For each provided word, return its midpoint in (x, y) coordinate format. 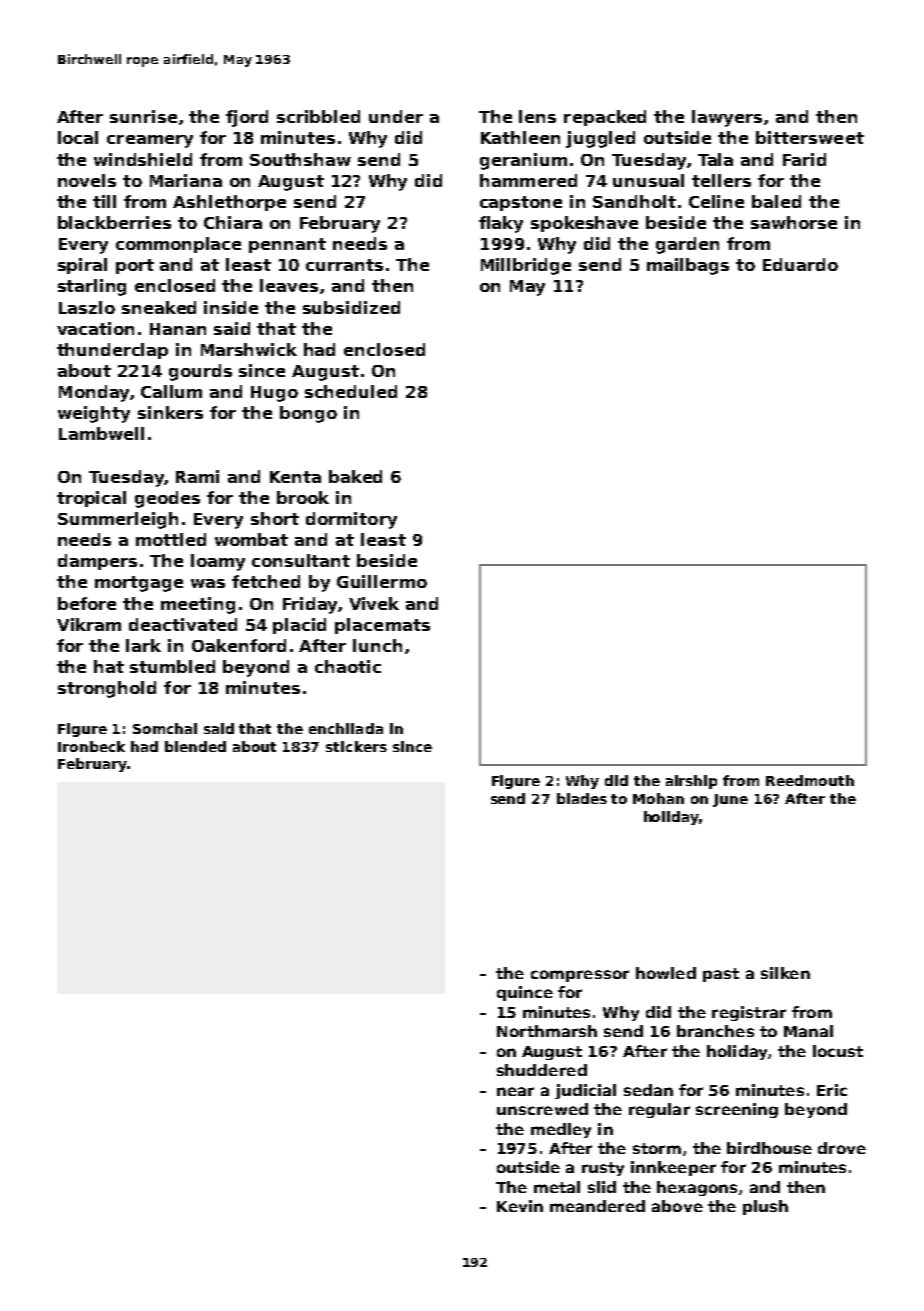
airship (691, 782)
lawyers (727, 118)
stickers (356, 746)
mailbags (688, 266)
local (78, 137)
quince (525, 993)
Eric (832, 1090)
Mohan (658, 798)
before (87, 603)
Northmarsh (547, 1031)
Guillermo (382, 581)
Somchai (165, 728)
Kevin (520, 1206)
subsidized (351, 307)
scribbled (318, 116)
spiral (82, 266)
